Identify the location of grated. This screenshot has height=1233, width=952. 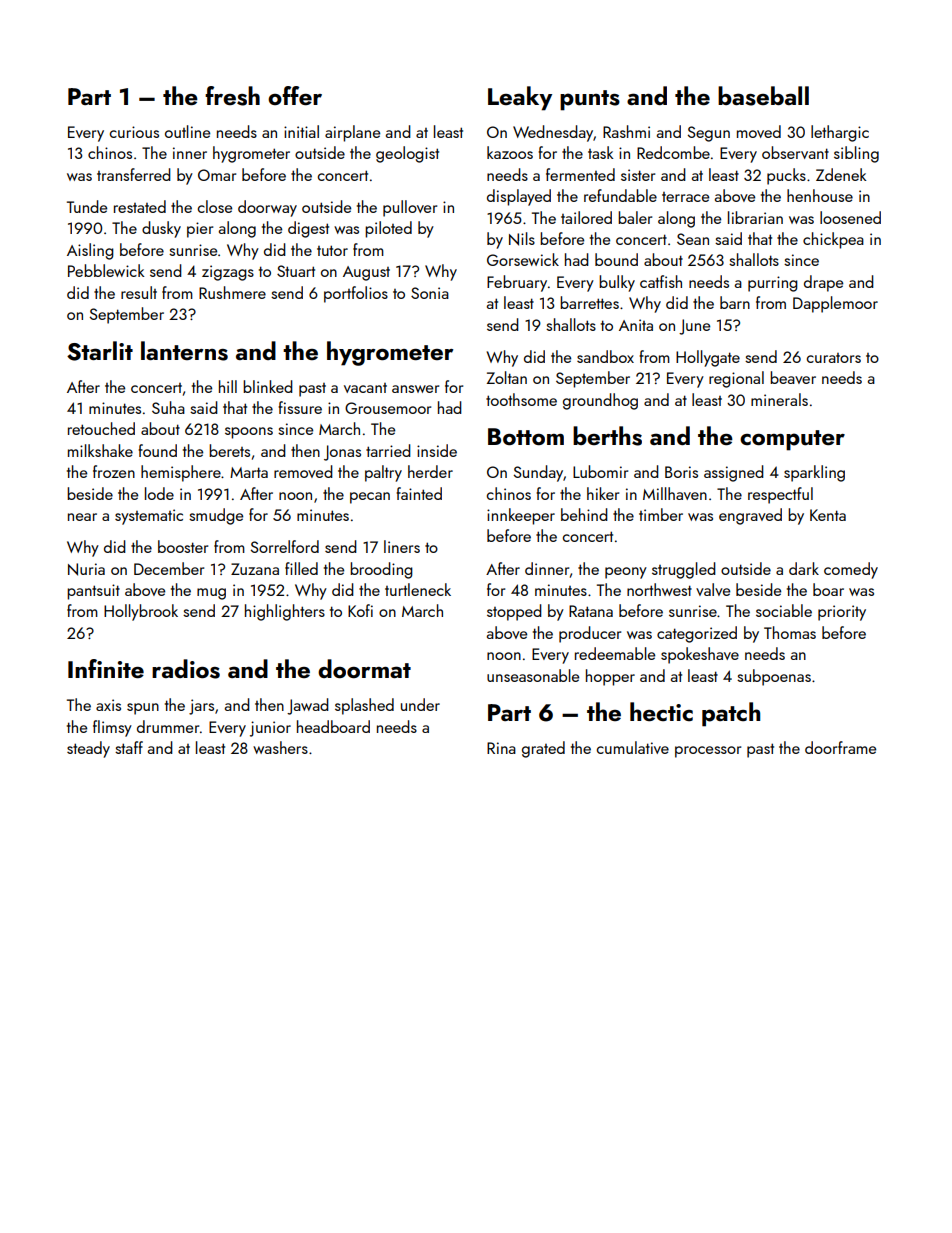
(543, 749).
